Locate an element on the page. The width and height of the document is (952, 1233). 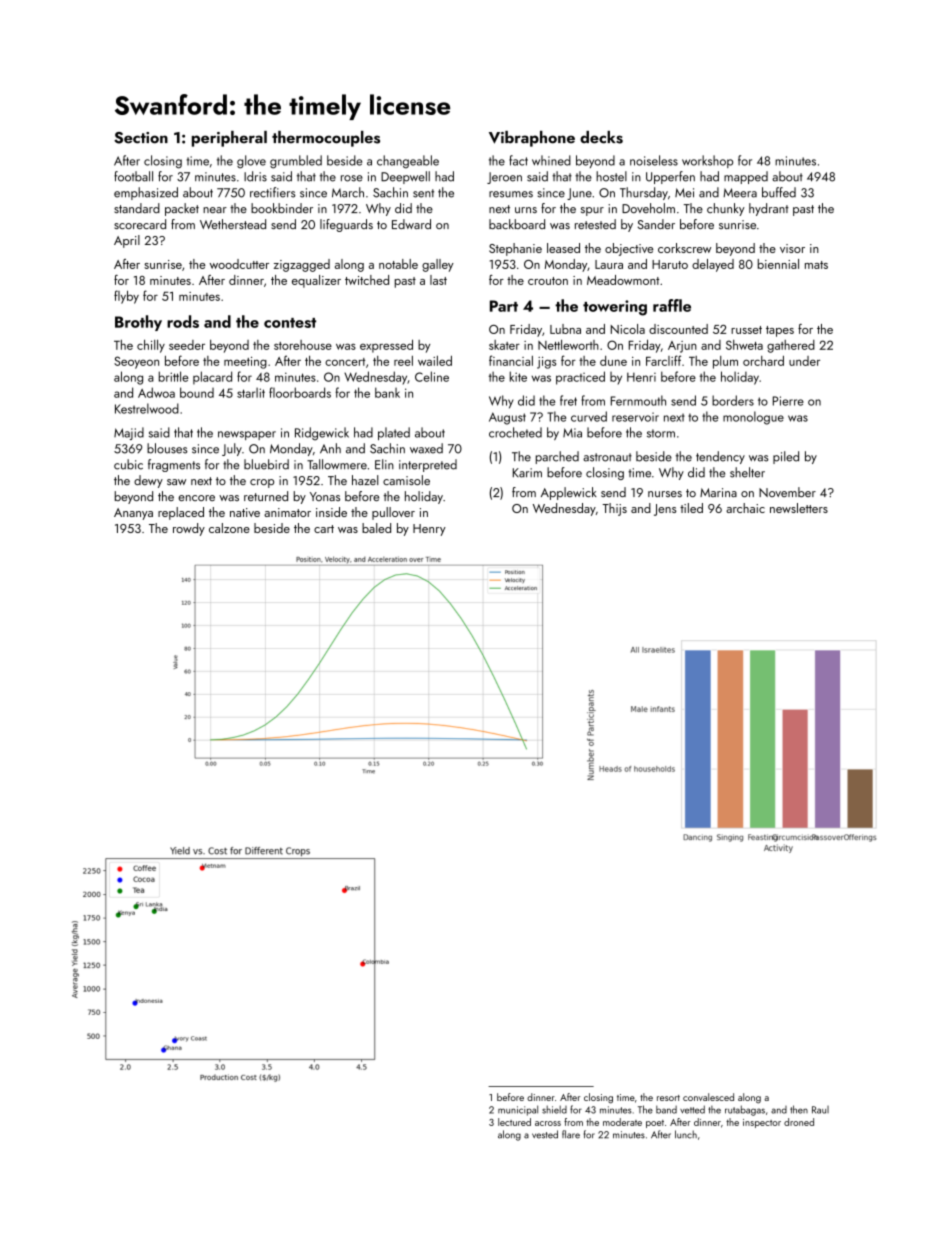
rowdy is located at coordinates (189, 529).
